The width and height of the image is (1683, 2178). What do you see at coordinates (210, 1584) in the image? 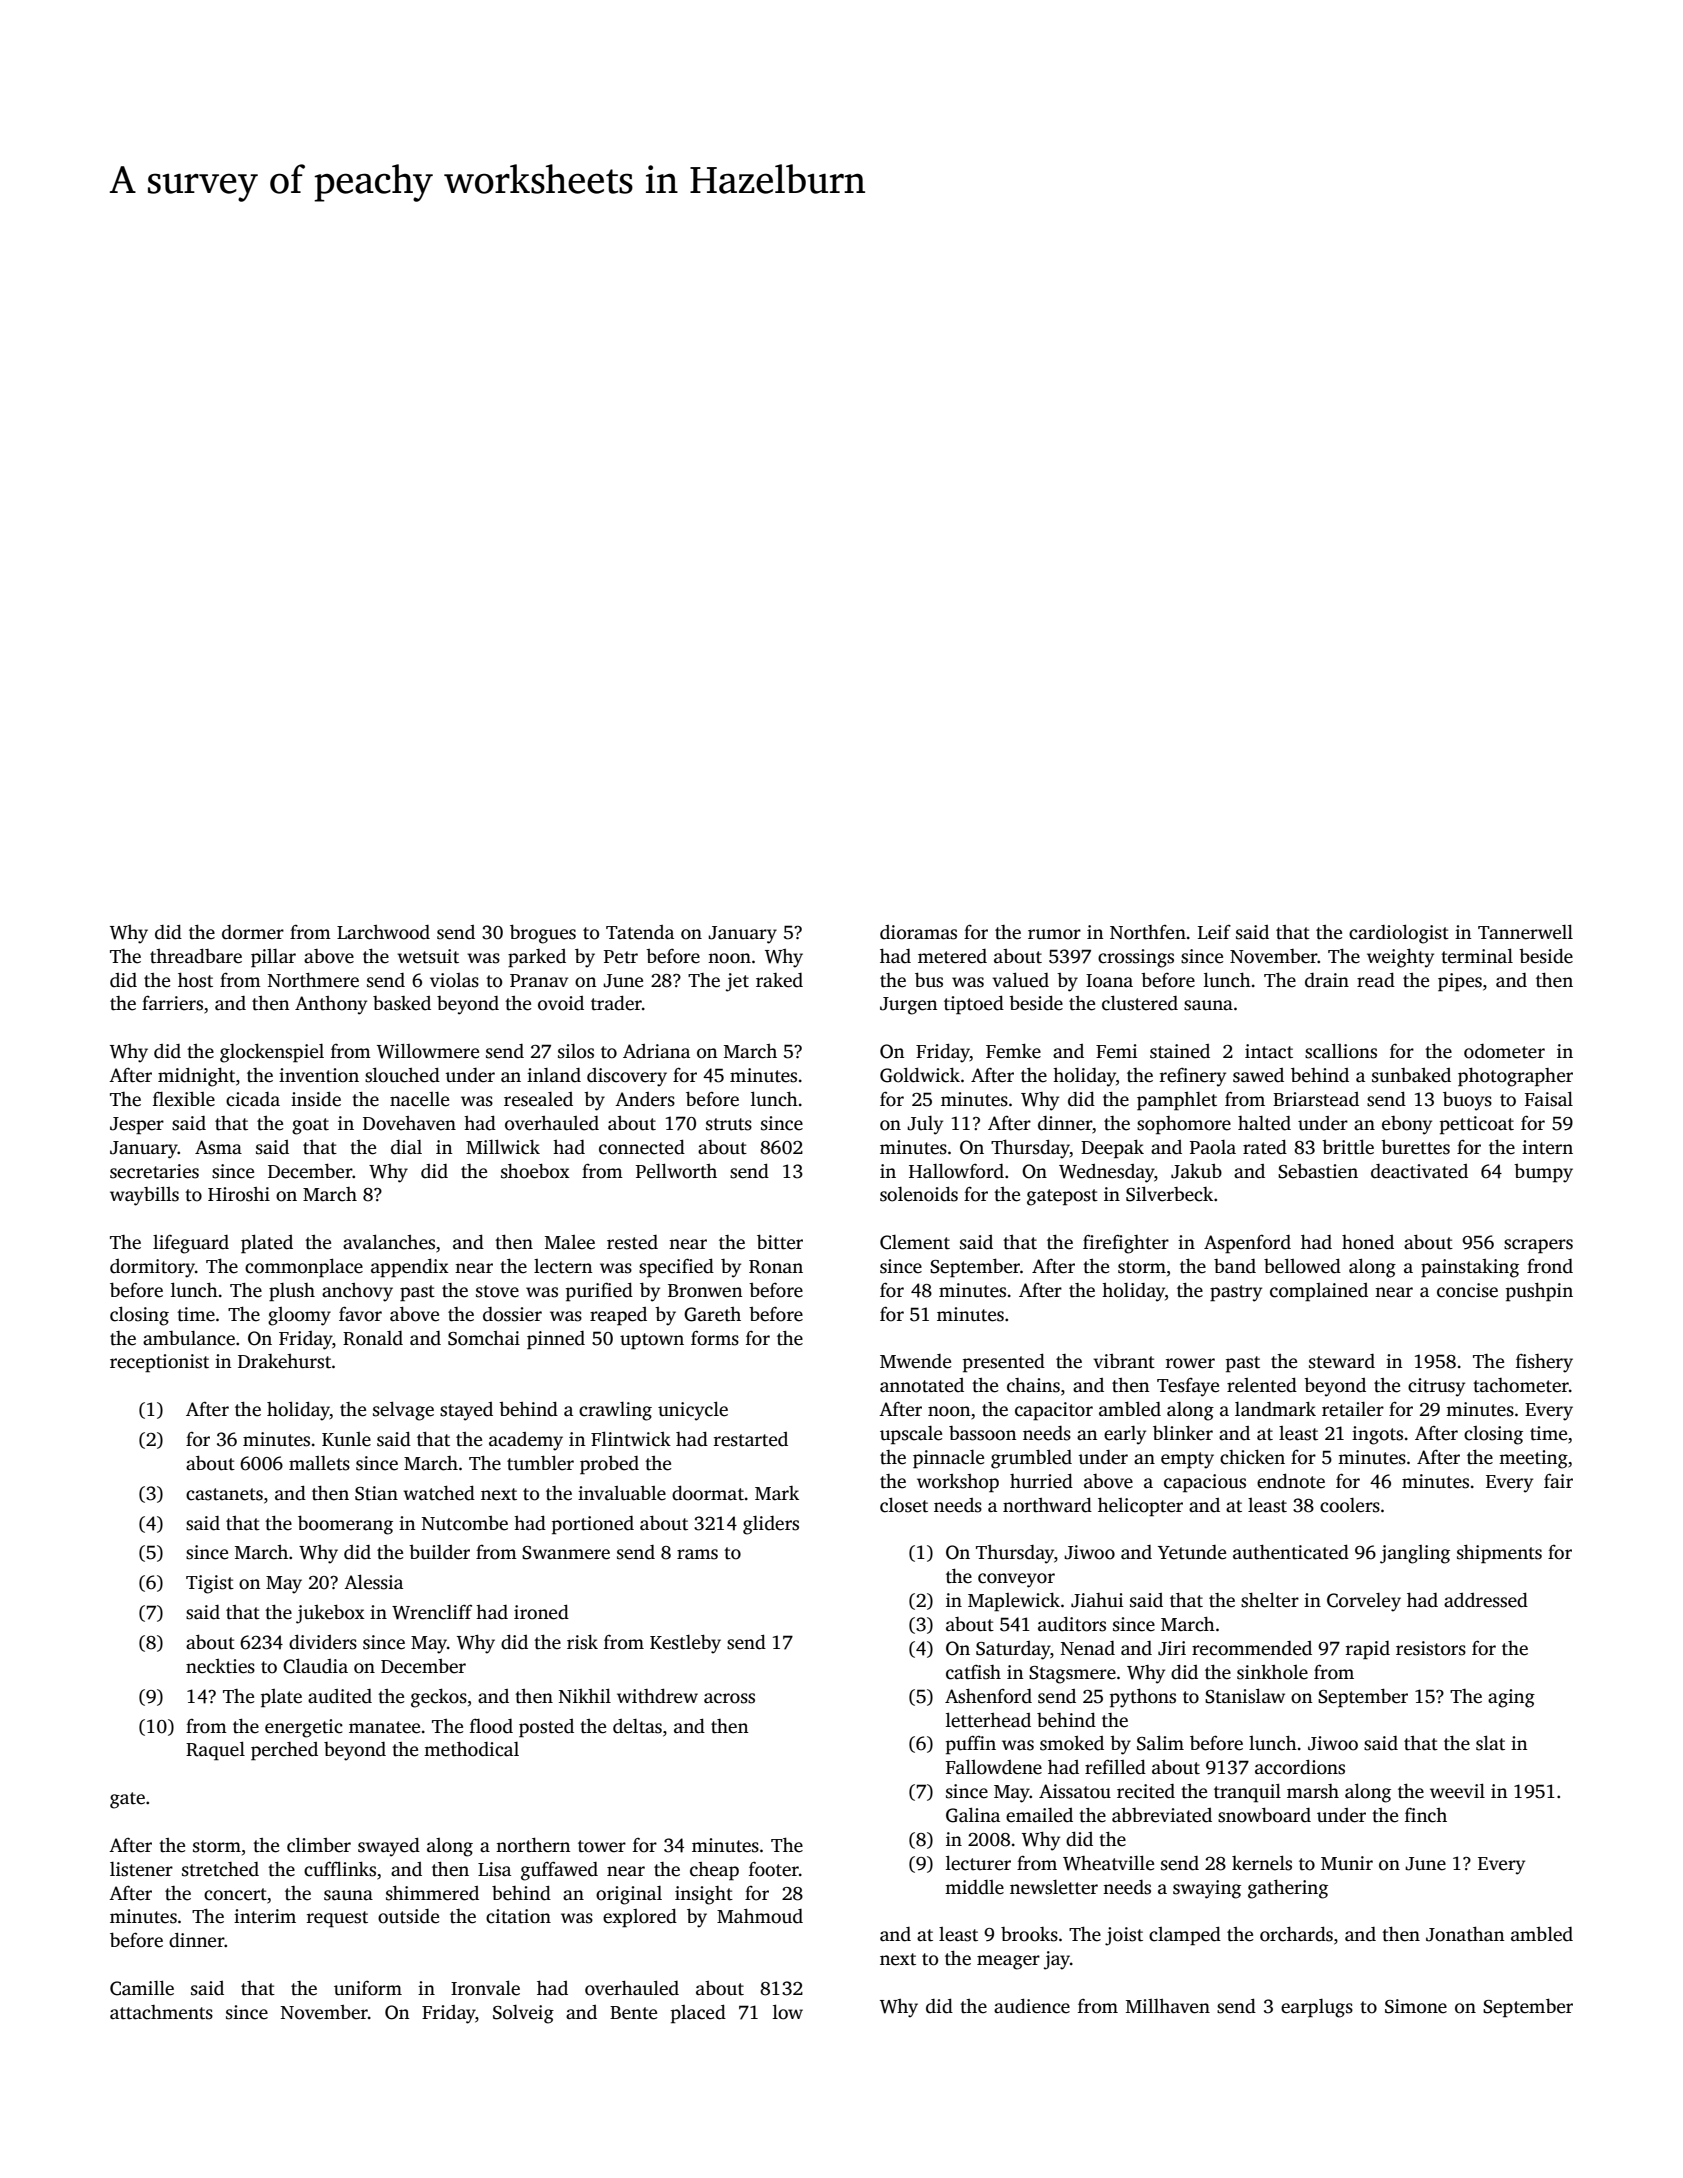
I see `Tigist` at bounding box center [210, 1584].
